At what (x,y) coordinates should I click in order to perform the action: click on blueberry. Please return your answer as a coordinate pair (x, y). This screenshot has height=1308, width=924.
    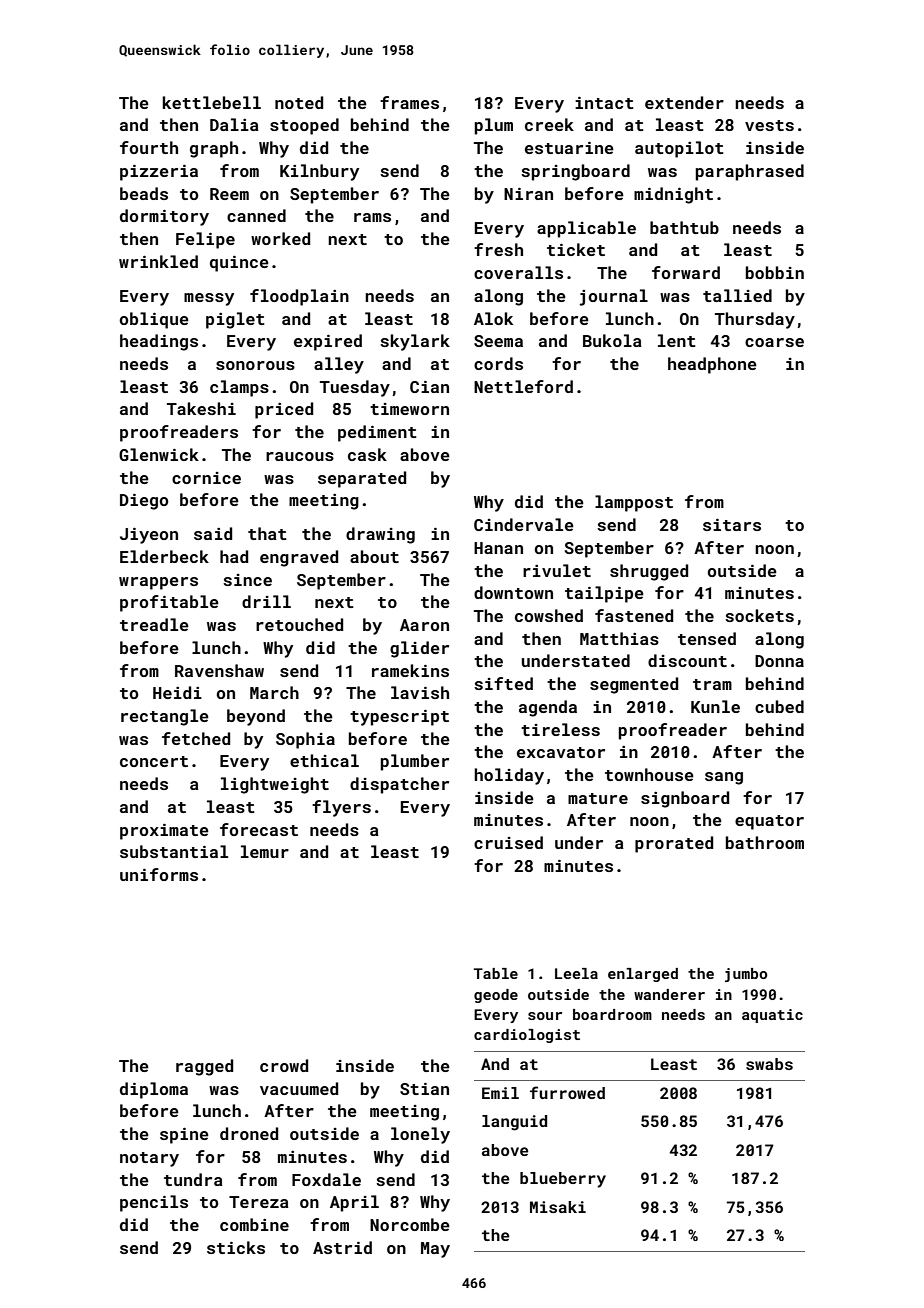
    Looking at the image, I should click on (563, 1180).
